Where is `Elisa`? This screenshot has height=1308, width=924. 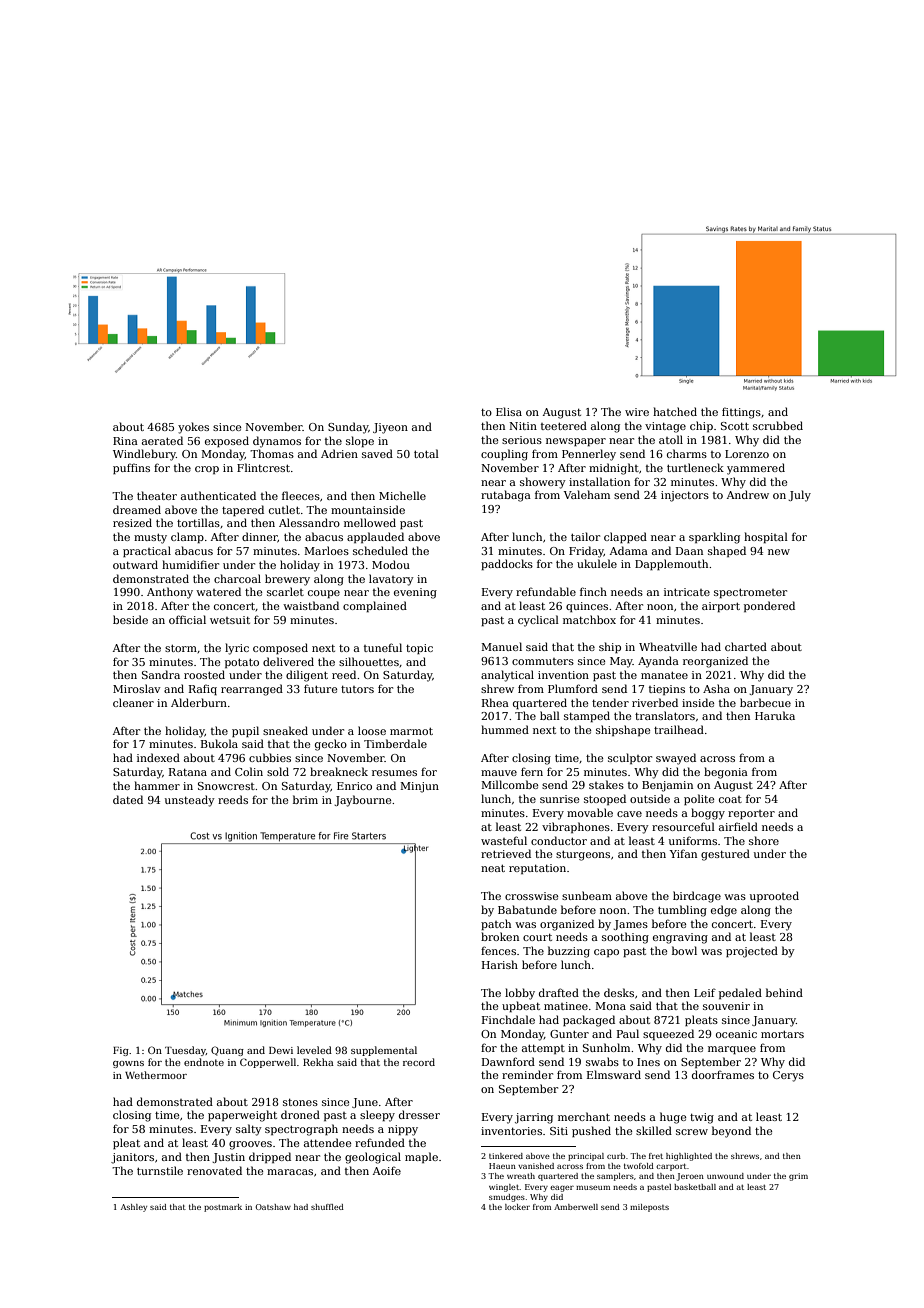
Elisa is located at coordinates (509, 411).
